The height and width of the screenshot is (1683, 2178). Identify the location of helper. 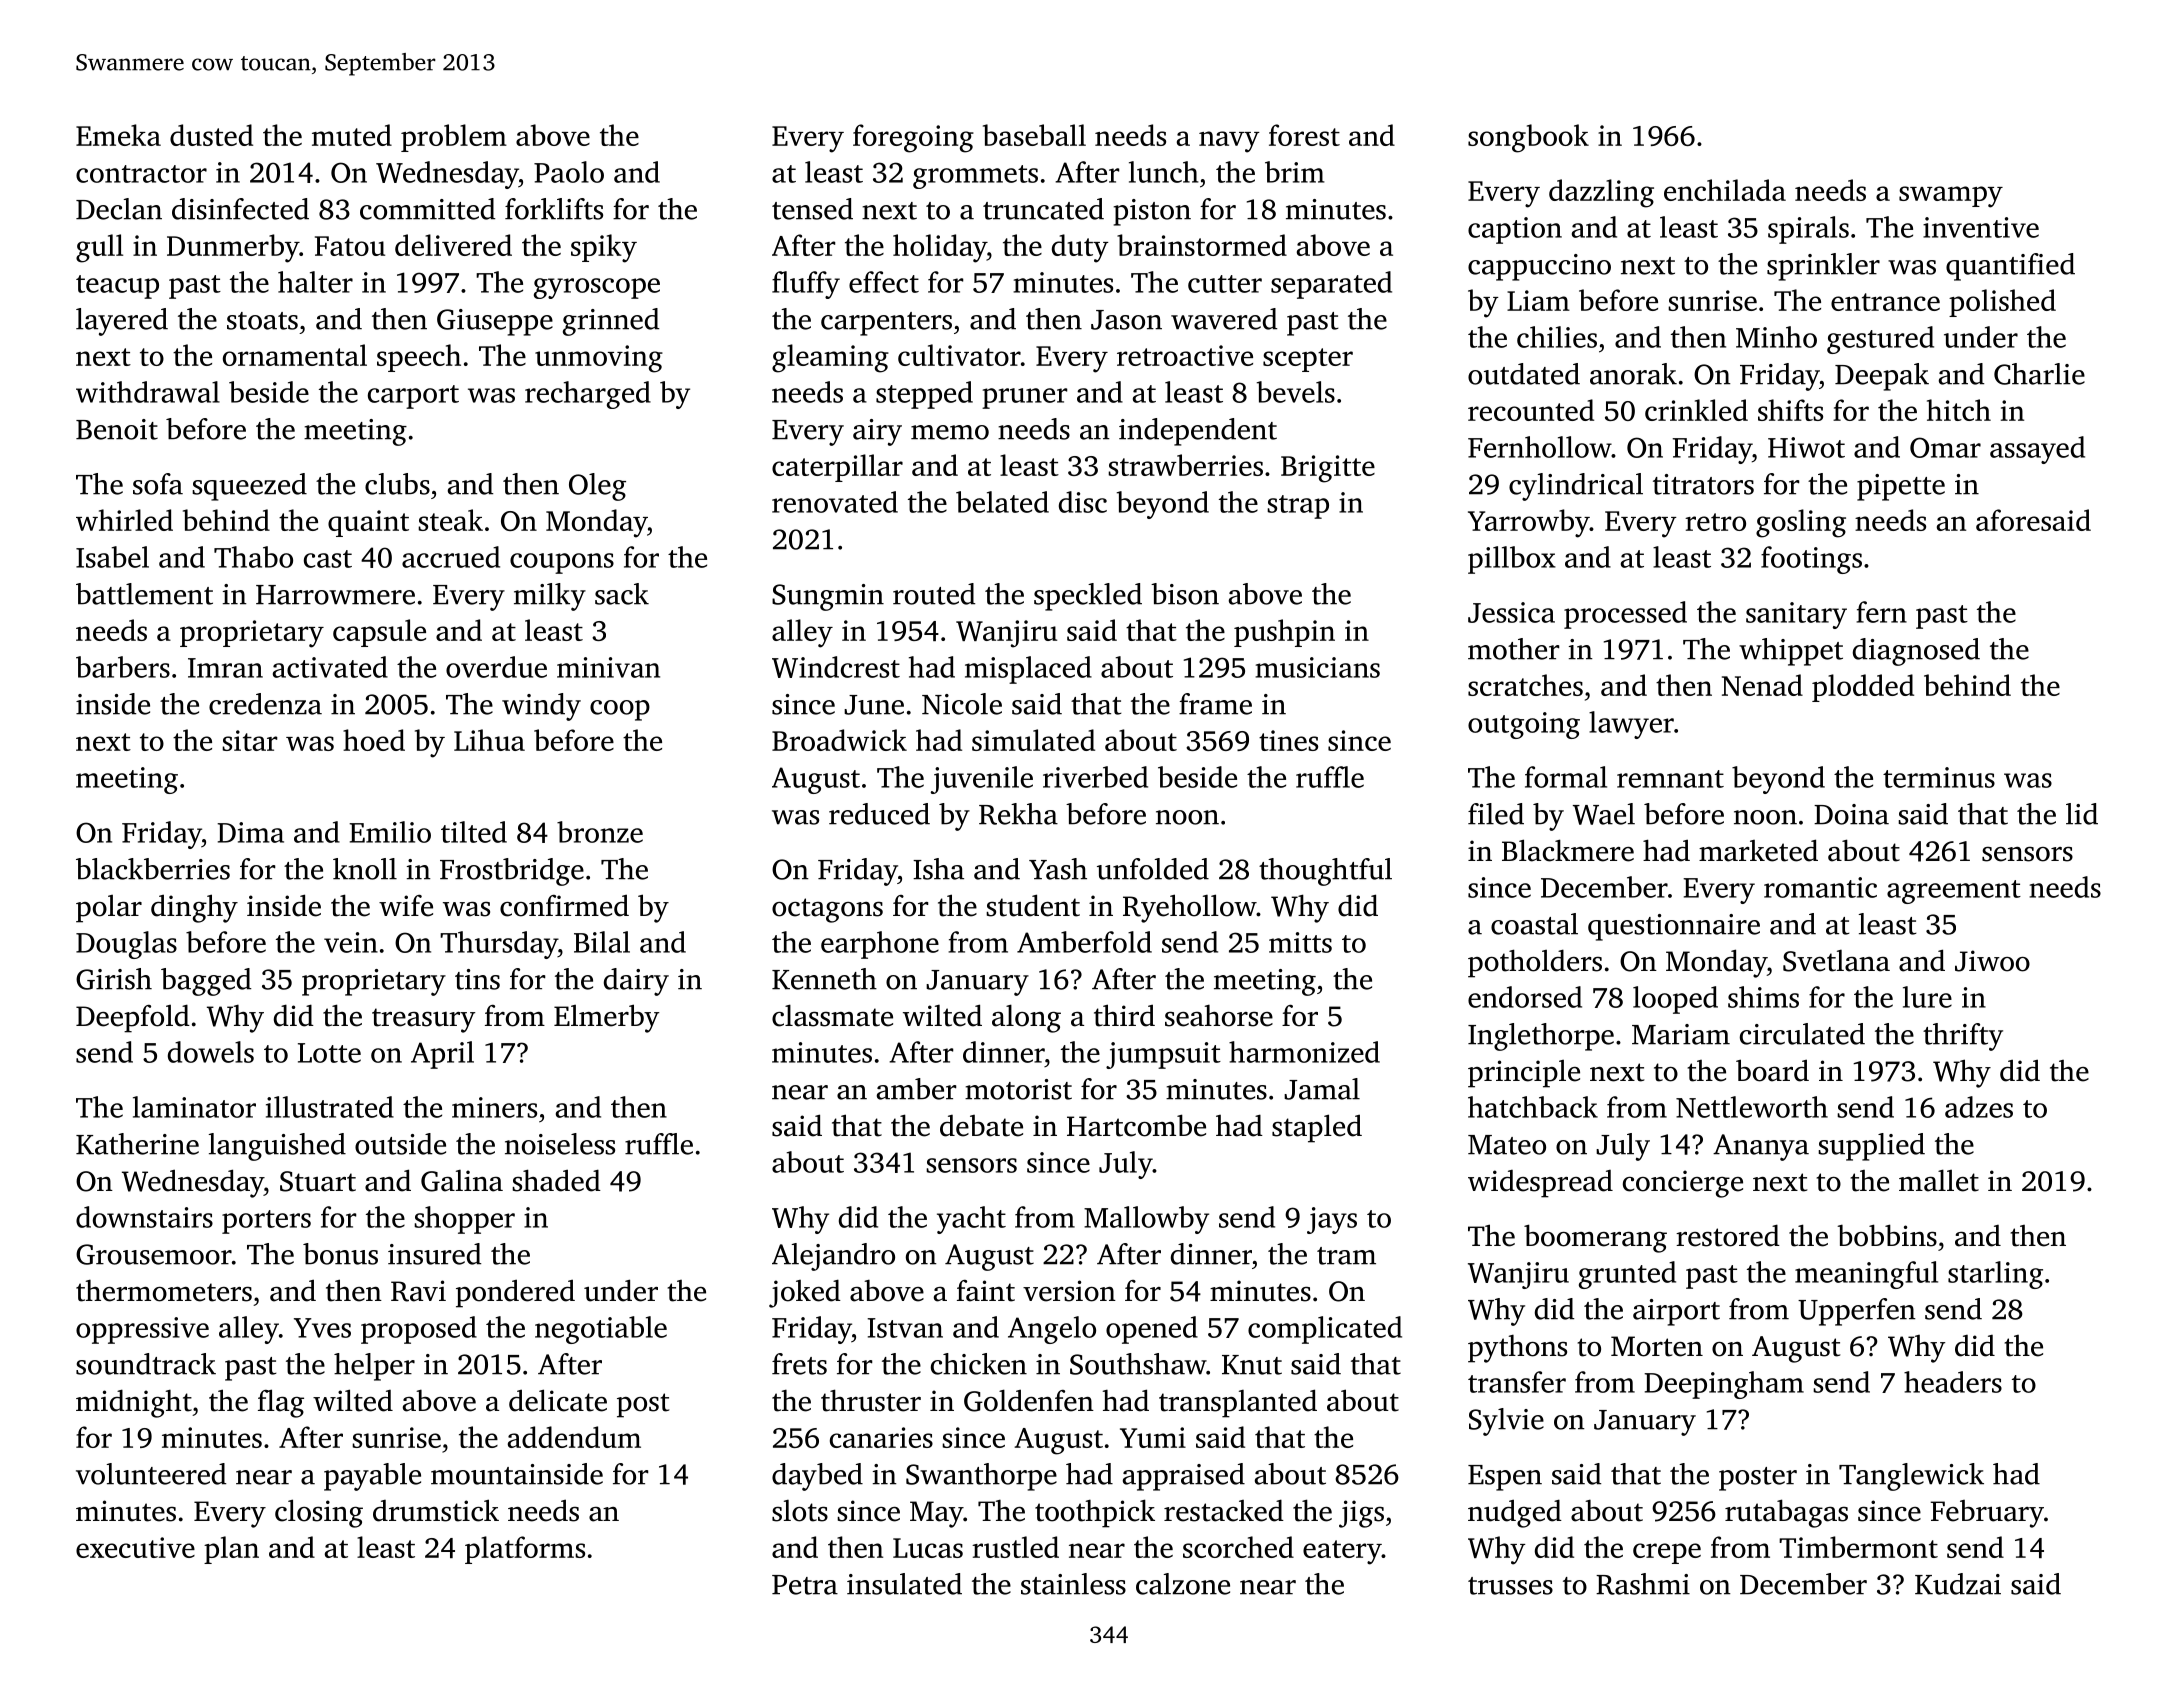
(374, 1367).
